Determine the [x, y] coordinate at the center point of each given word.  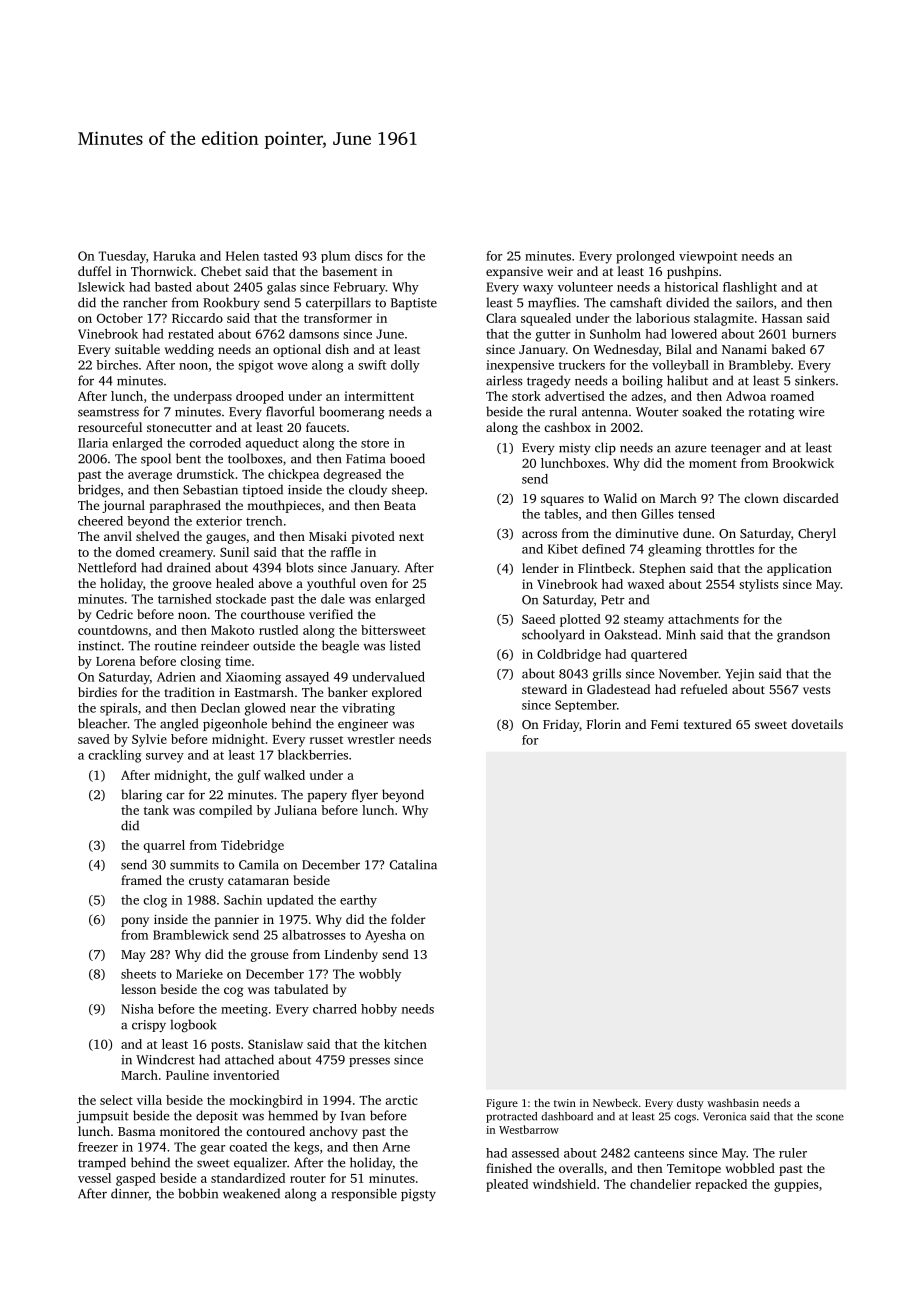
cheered [100, 521]
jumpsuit [103, 1117]
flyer [365, 795]
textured [708, 724]
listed [405, 645]
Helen [242, 256]
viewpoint [708, 257]
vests [816, 690]
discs [369, 256]
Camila [259, 864]
